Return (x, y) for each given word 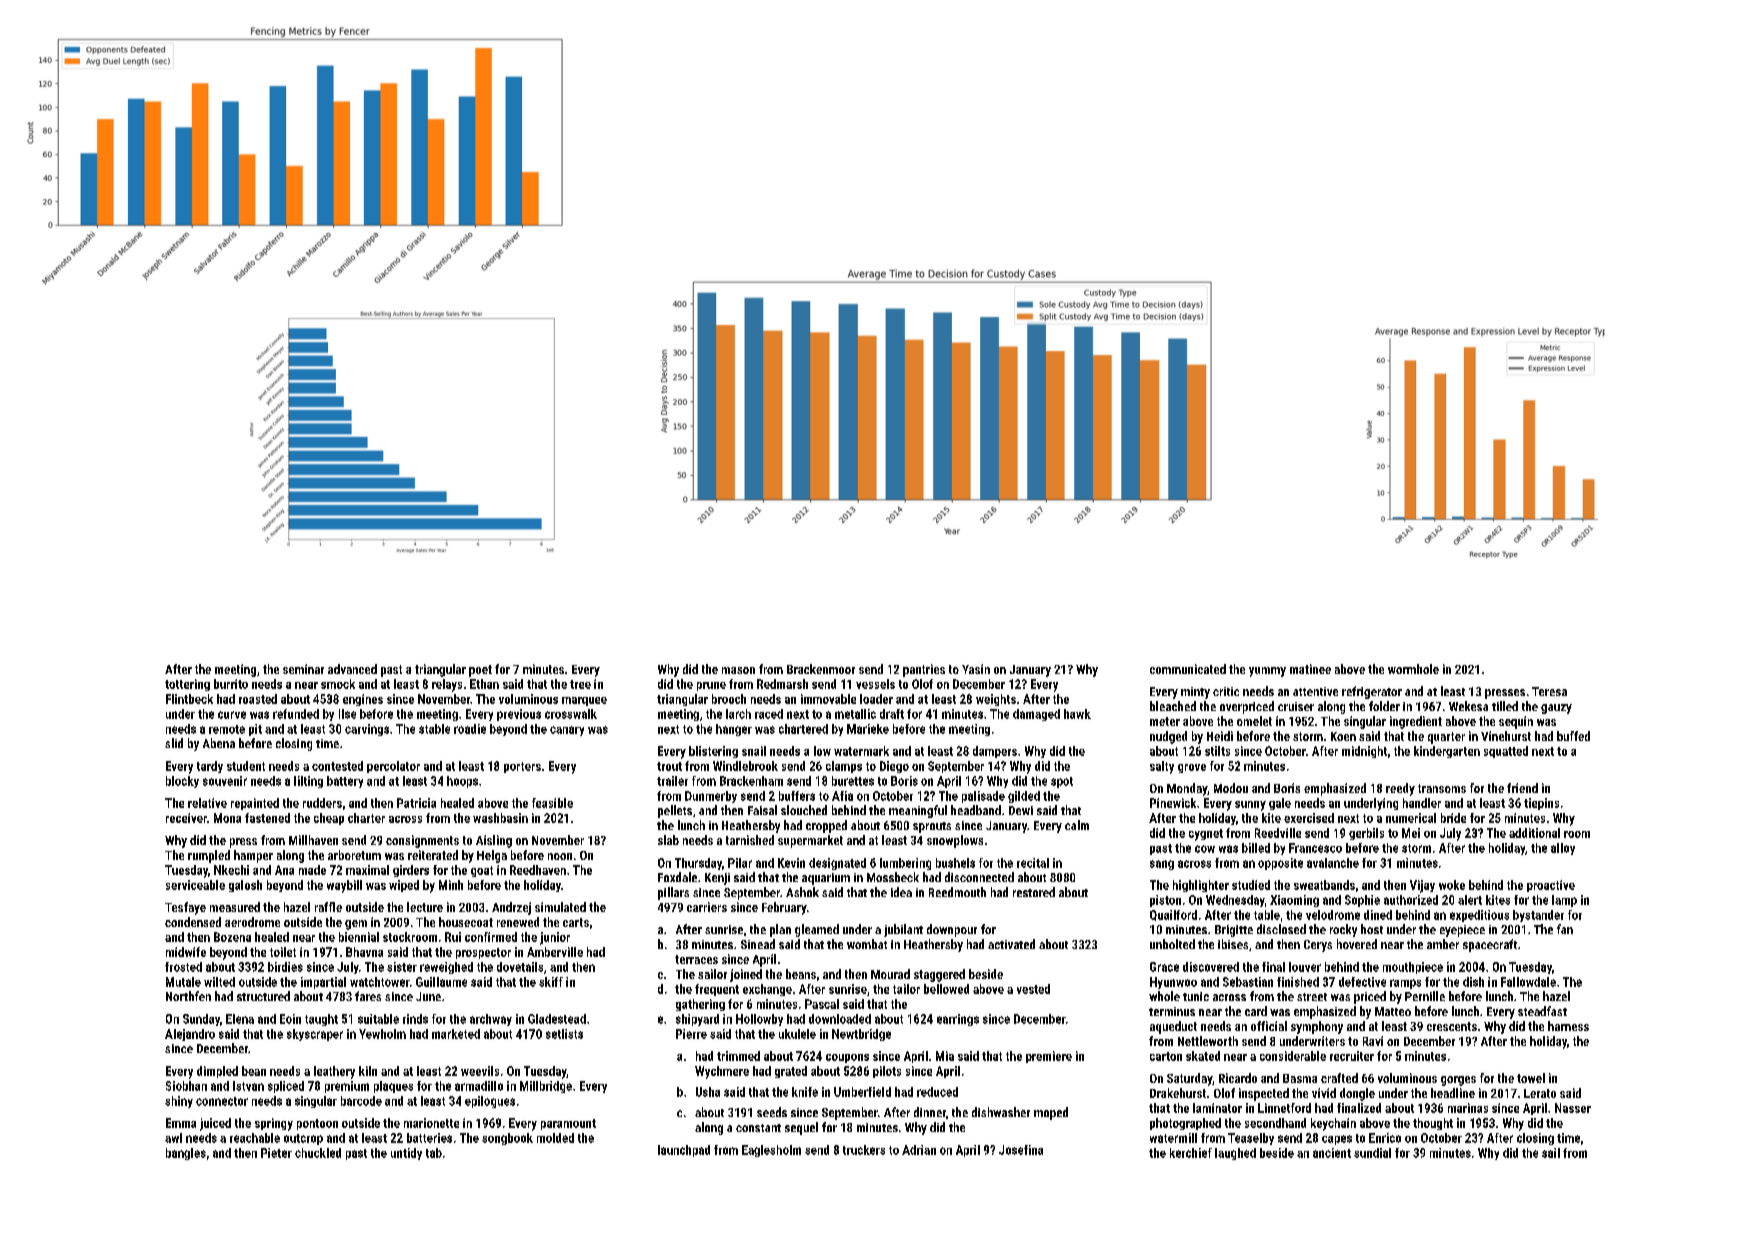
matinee (1310, 669)
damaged (1036, 715)
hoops (462, 782)
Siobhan (186, 1086)
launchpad (684, 1151)
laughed (1235, 1154)
